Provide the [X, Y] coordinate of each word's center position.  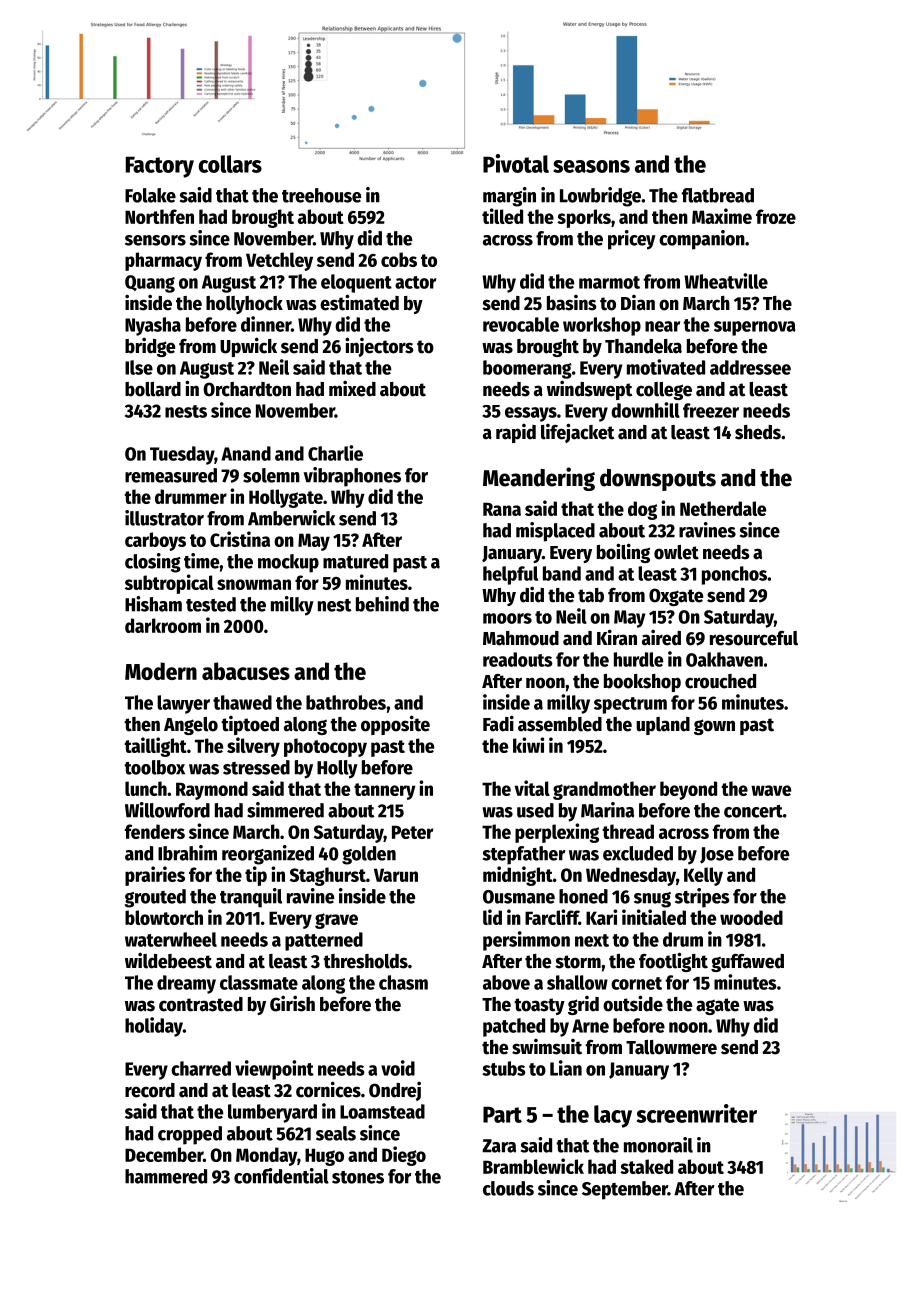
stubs [504, 1068]
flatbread [718, 195]
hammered [166, 1176]
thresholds [365, 961]
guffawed [747, 963]
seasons [591, 166]
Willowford [167, 810]
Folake [150, 195]
